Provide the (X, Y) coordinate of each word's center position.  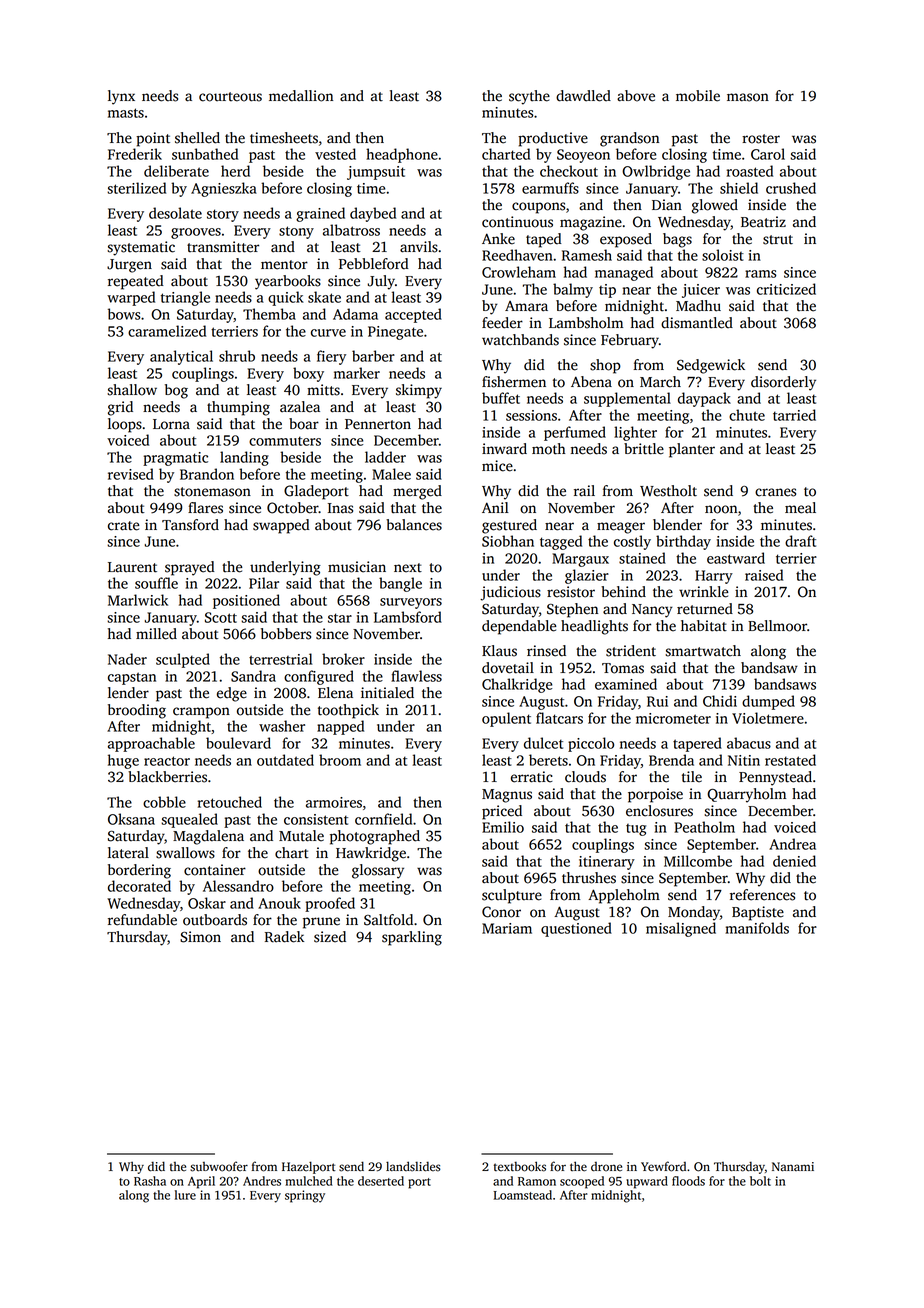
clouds (585, 777)
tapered (697, 744)
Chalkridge (517, 685)
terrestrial (280, 659)
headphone (402, 155)
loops (125, 425)
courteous (230, 97)
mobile (698, 96)
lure (185, 1195)
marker (357, 373)
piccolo (591, 744)
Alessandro (238, 886)
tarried (794, 415)
